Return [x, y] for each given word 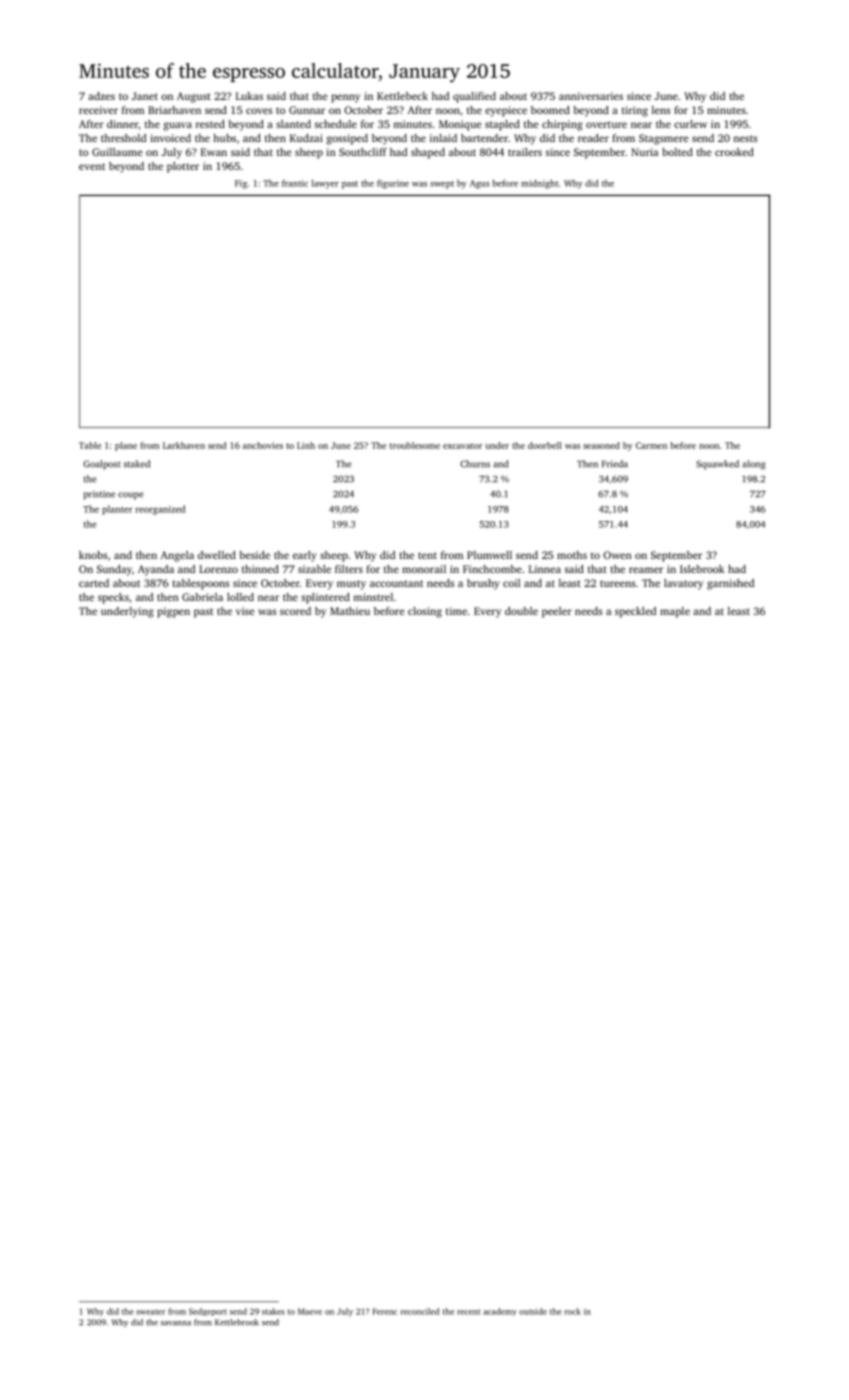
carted [94, 583]
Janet [145, 96]
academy [500, 1312]
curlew [690, 124]
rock [573, 1311]
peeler [557, 612]
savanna [176, 1323]
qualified [474, 97]
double [521, 611]
